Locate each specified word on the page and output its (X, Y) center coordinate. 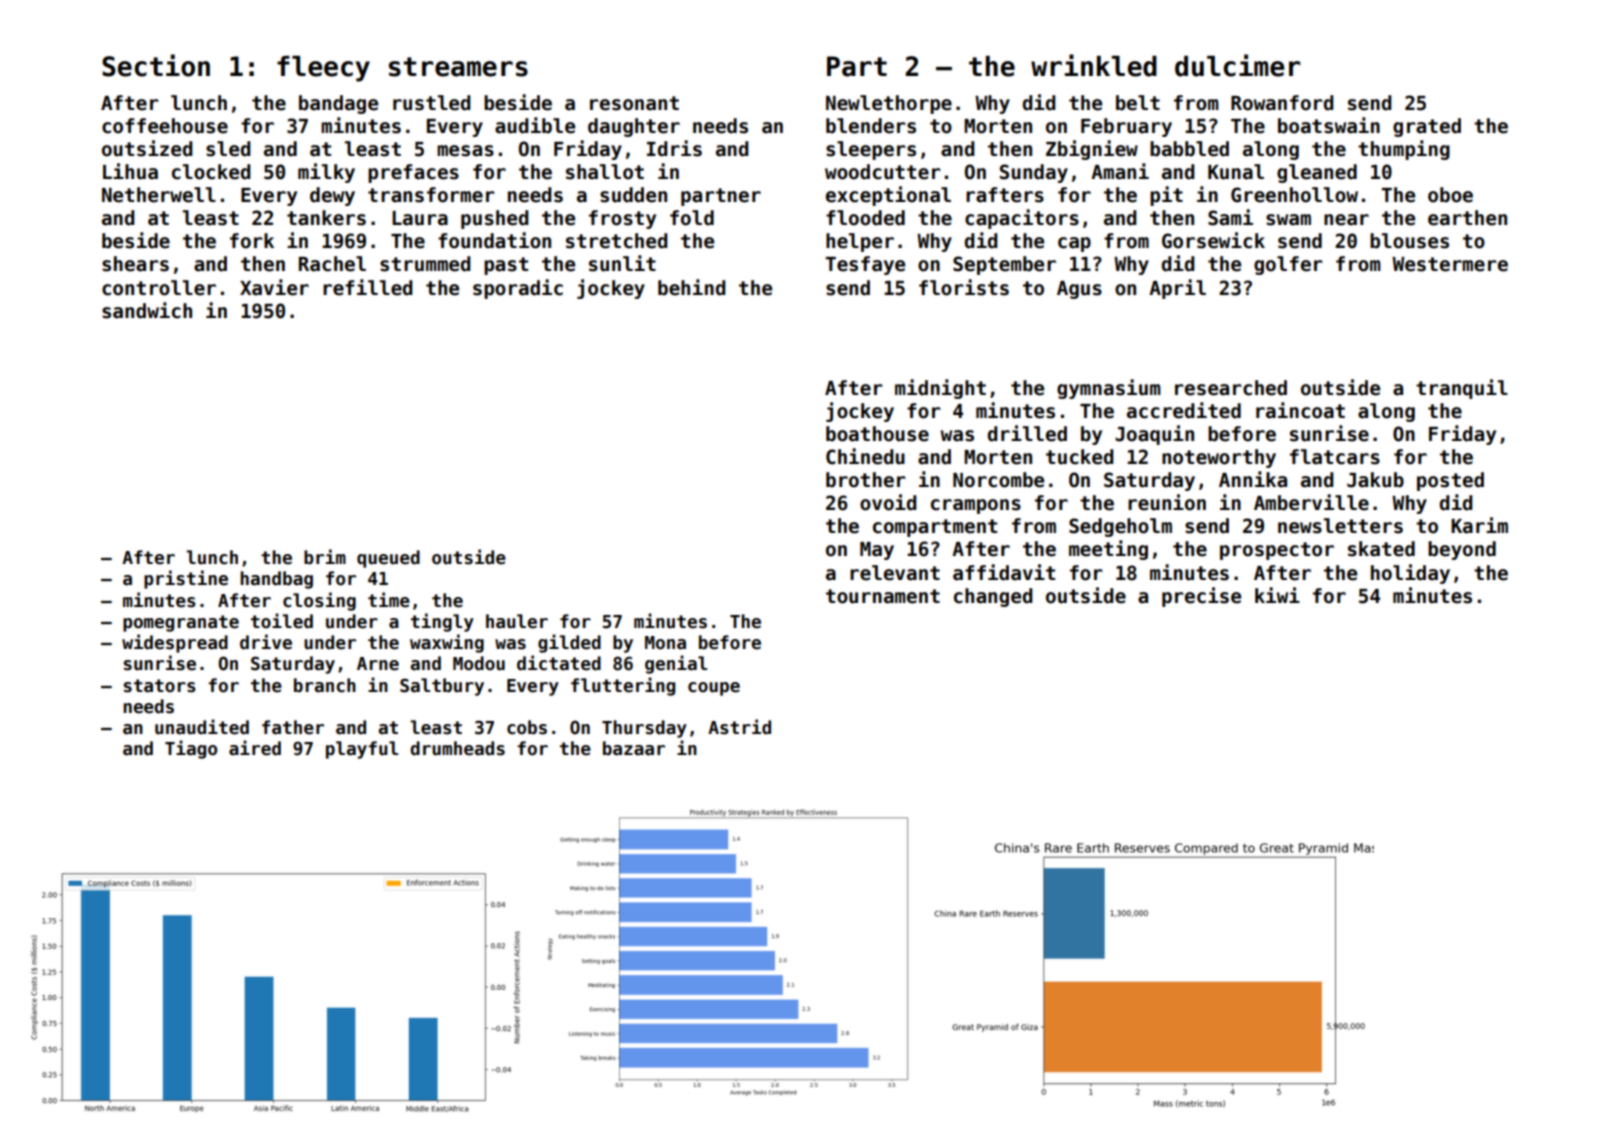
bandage (338, 104)
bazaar (634, 748)
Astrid (739, 727)
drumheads (457, 748)
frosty (622, 219)
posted (1450, 481)
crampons (976, 506)
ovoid (888, 502)
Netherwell (159, 195)
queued (388, 559)
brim (325, 557)
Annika (1253, 479)
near (1346, 220)
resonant (634, 103)
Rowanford (1282, 103)
